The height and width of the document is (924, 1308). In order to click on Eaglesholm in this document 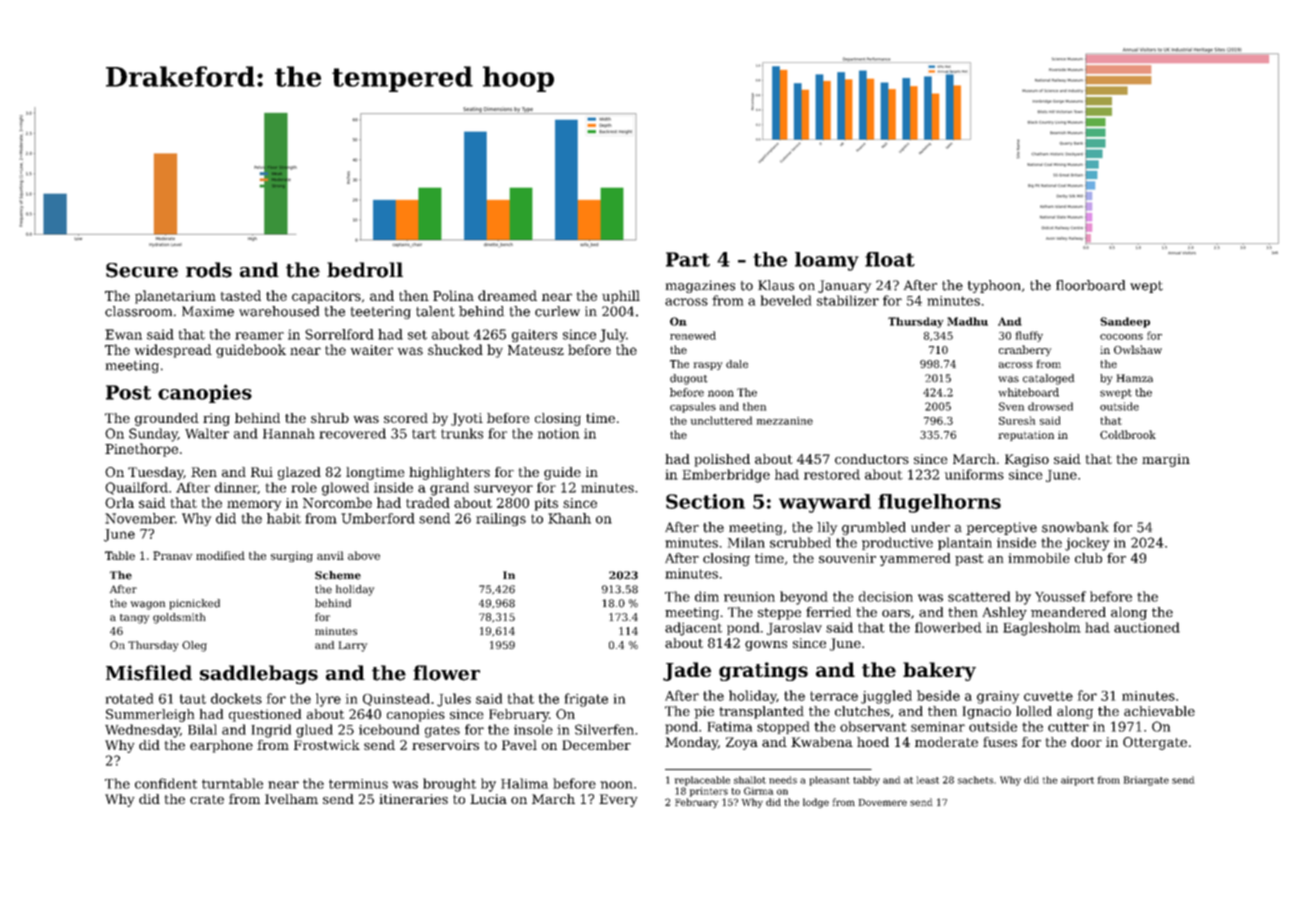, I will do `click(1042, 629)`.
